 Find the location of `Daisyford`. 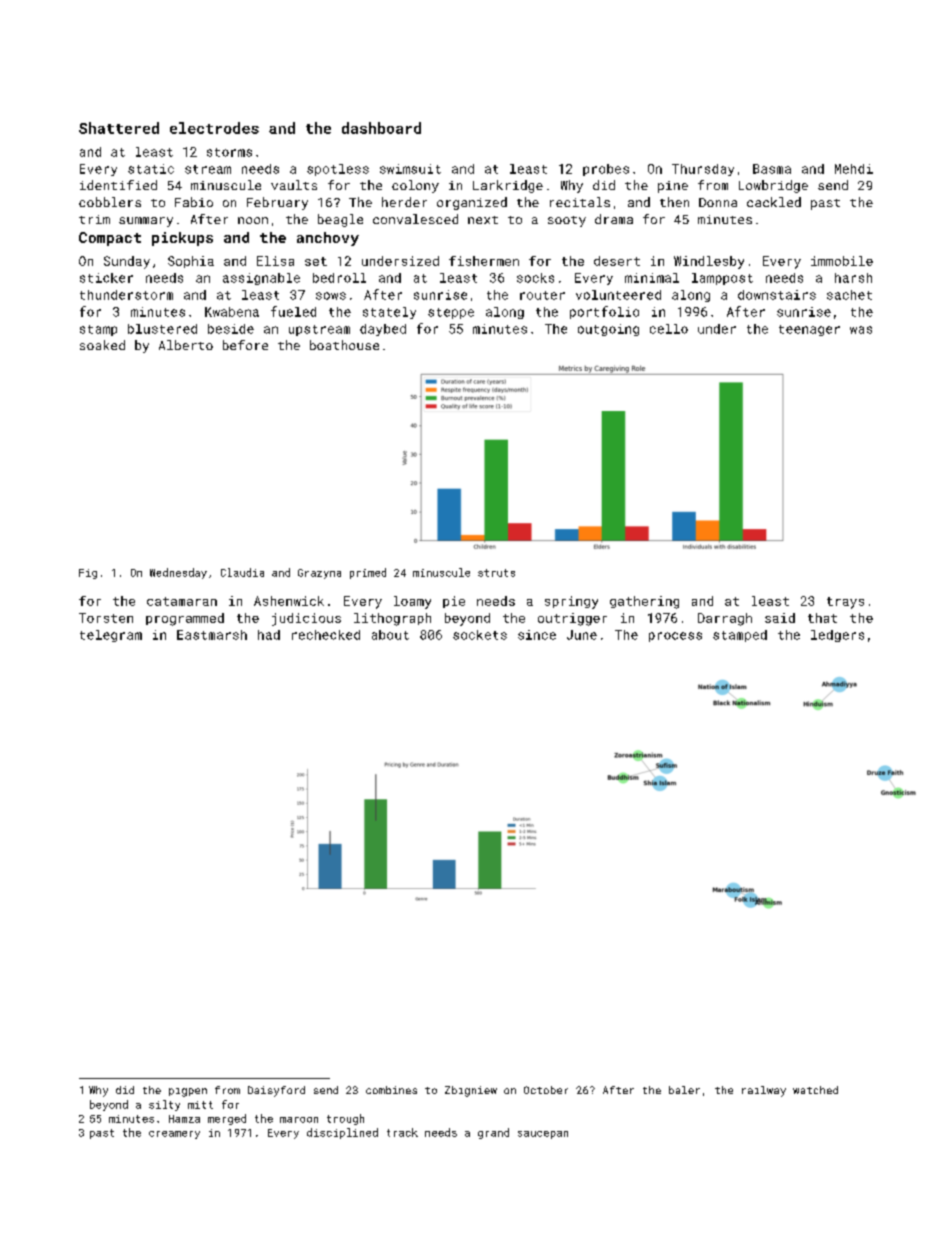

Daisyford is located at coordinates (276, 1091).
